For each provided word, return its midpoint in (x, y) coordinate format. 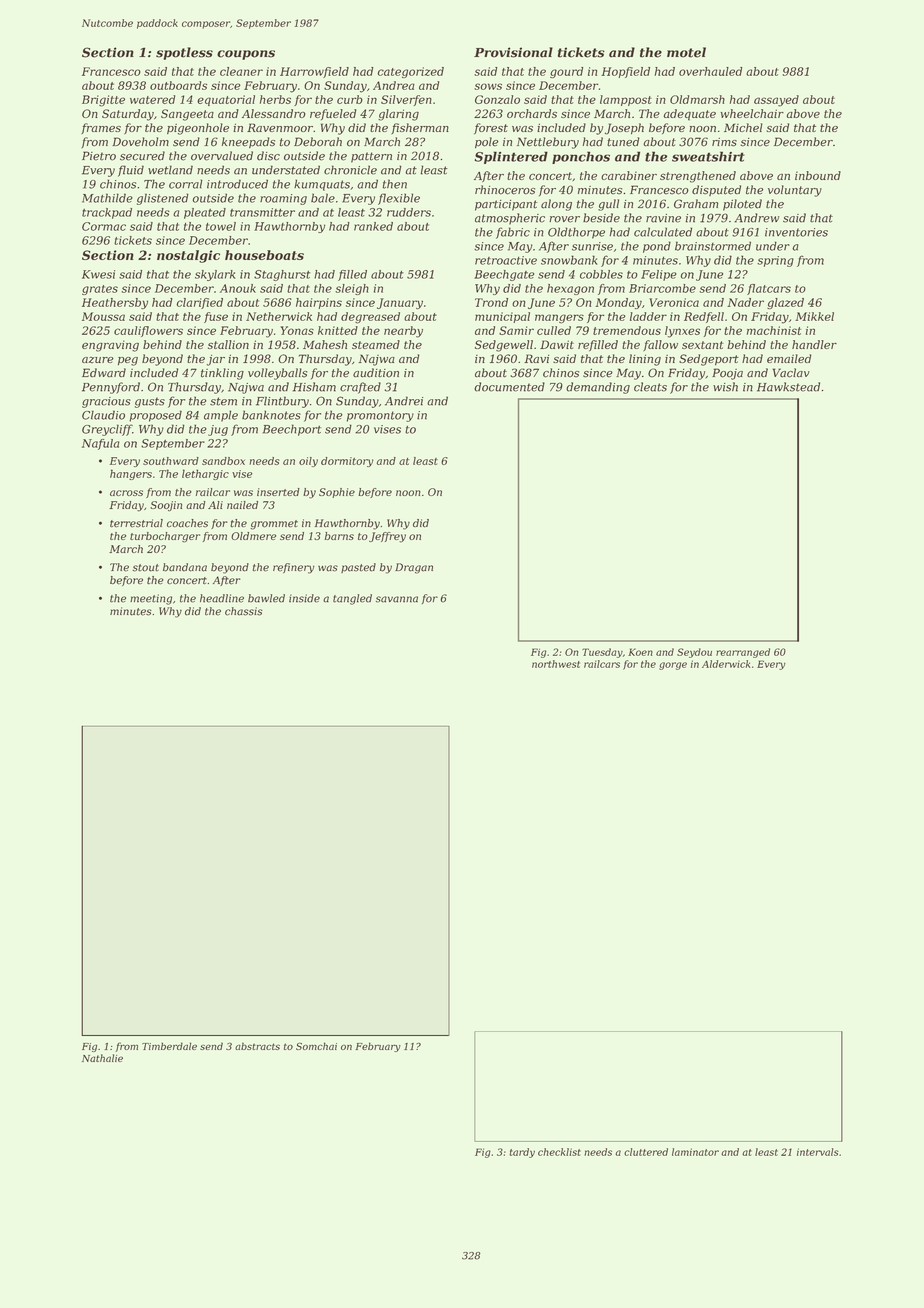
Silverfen (406, 100)
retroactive (506, 260)
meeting (151, 599)
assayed (776, 101)
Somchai (316, 1046)
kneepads (248, 142)
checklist (559, 1152)
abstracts (257, 1046)
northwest (556, 664)
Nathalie (102, 1058)
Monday (618, 303)
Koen (640, 652)
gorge (673, 666)
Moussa (103, 316)
